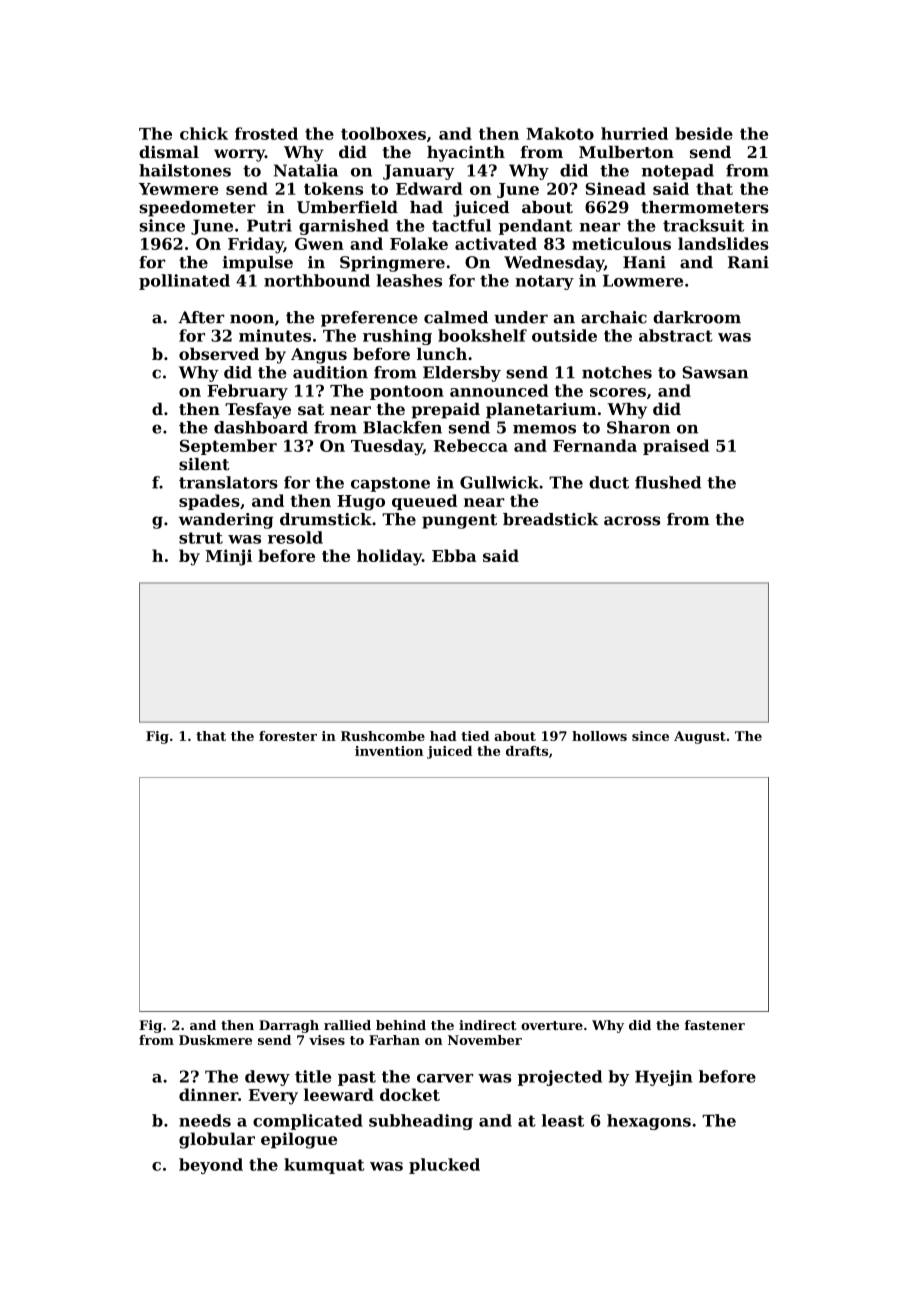 This screenshot has width=908, height=1316. Describe the element at coordinates (700, 737) in the screenshot. I see `August` at that location.
